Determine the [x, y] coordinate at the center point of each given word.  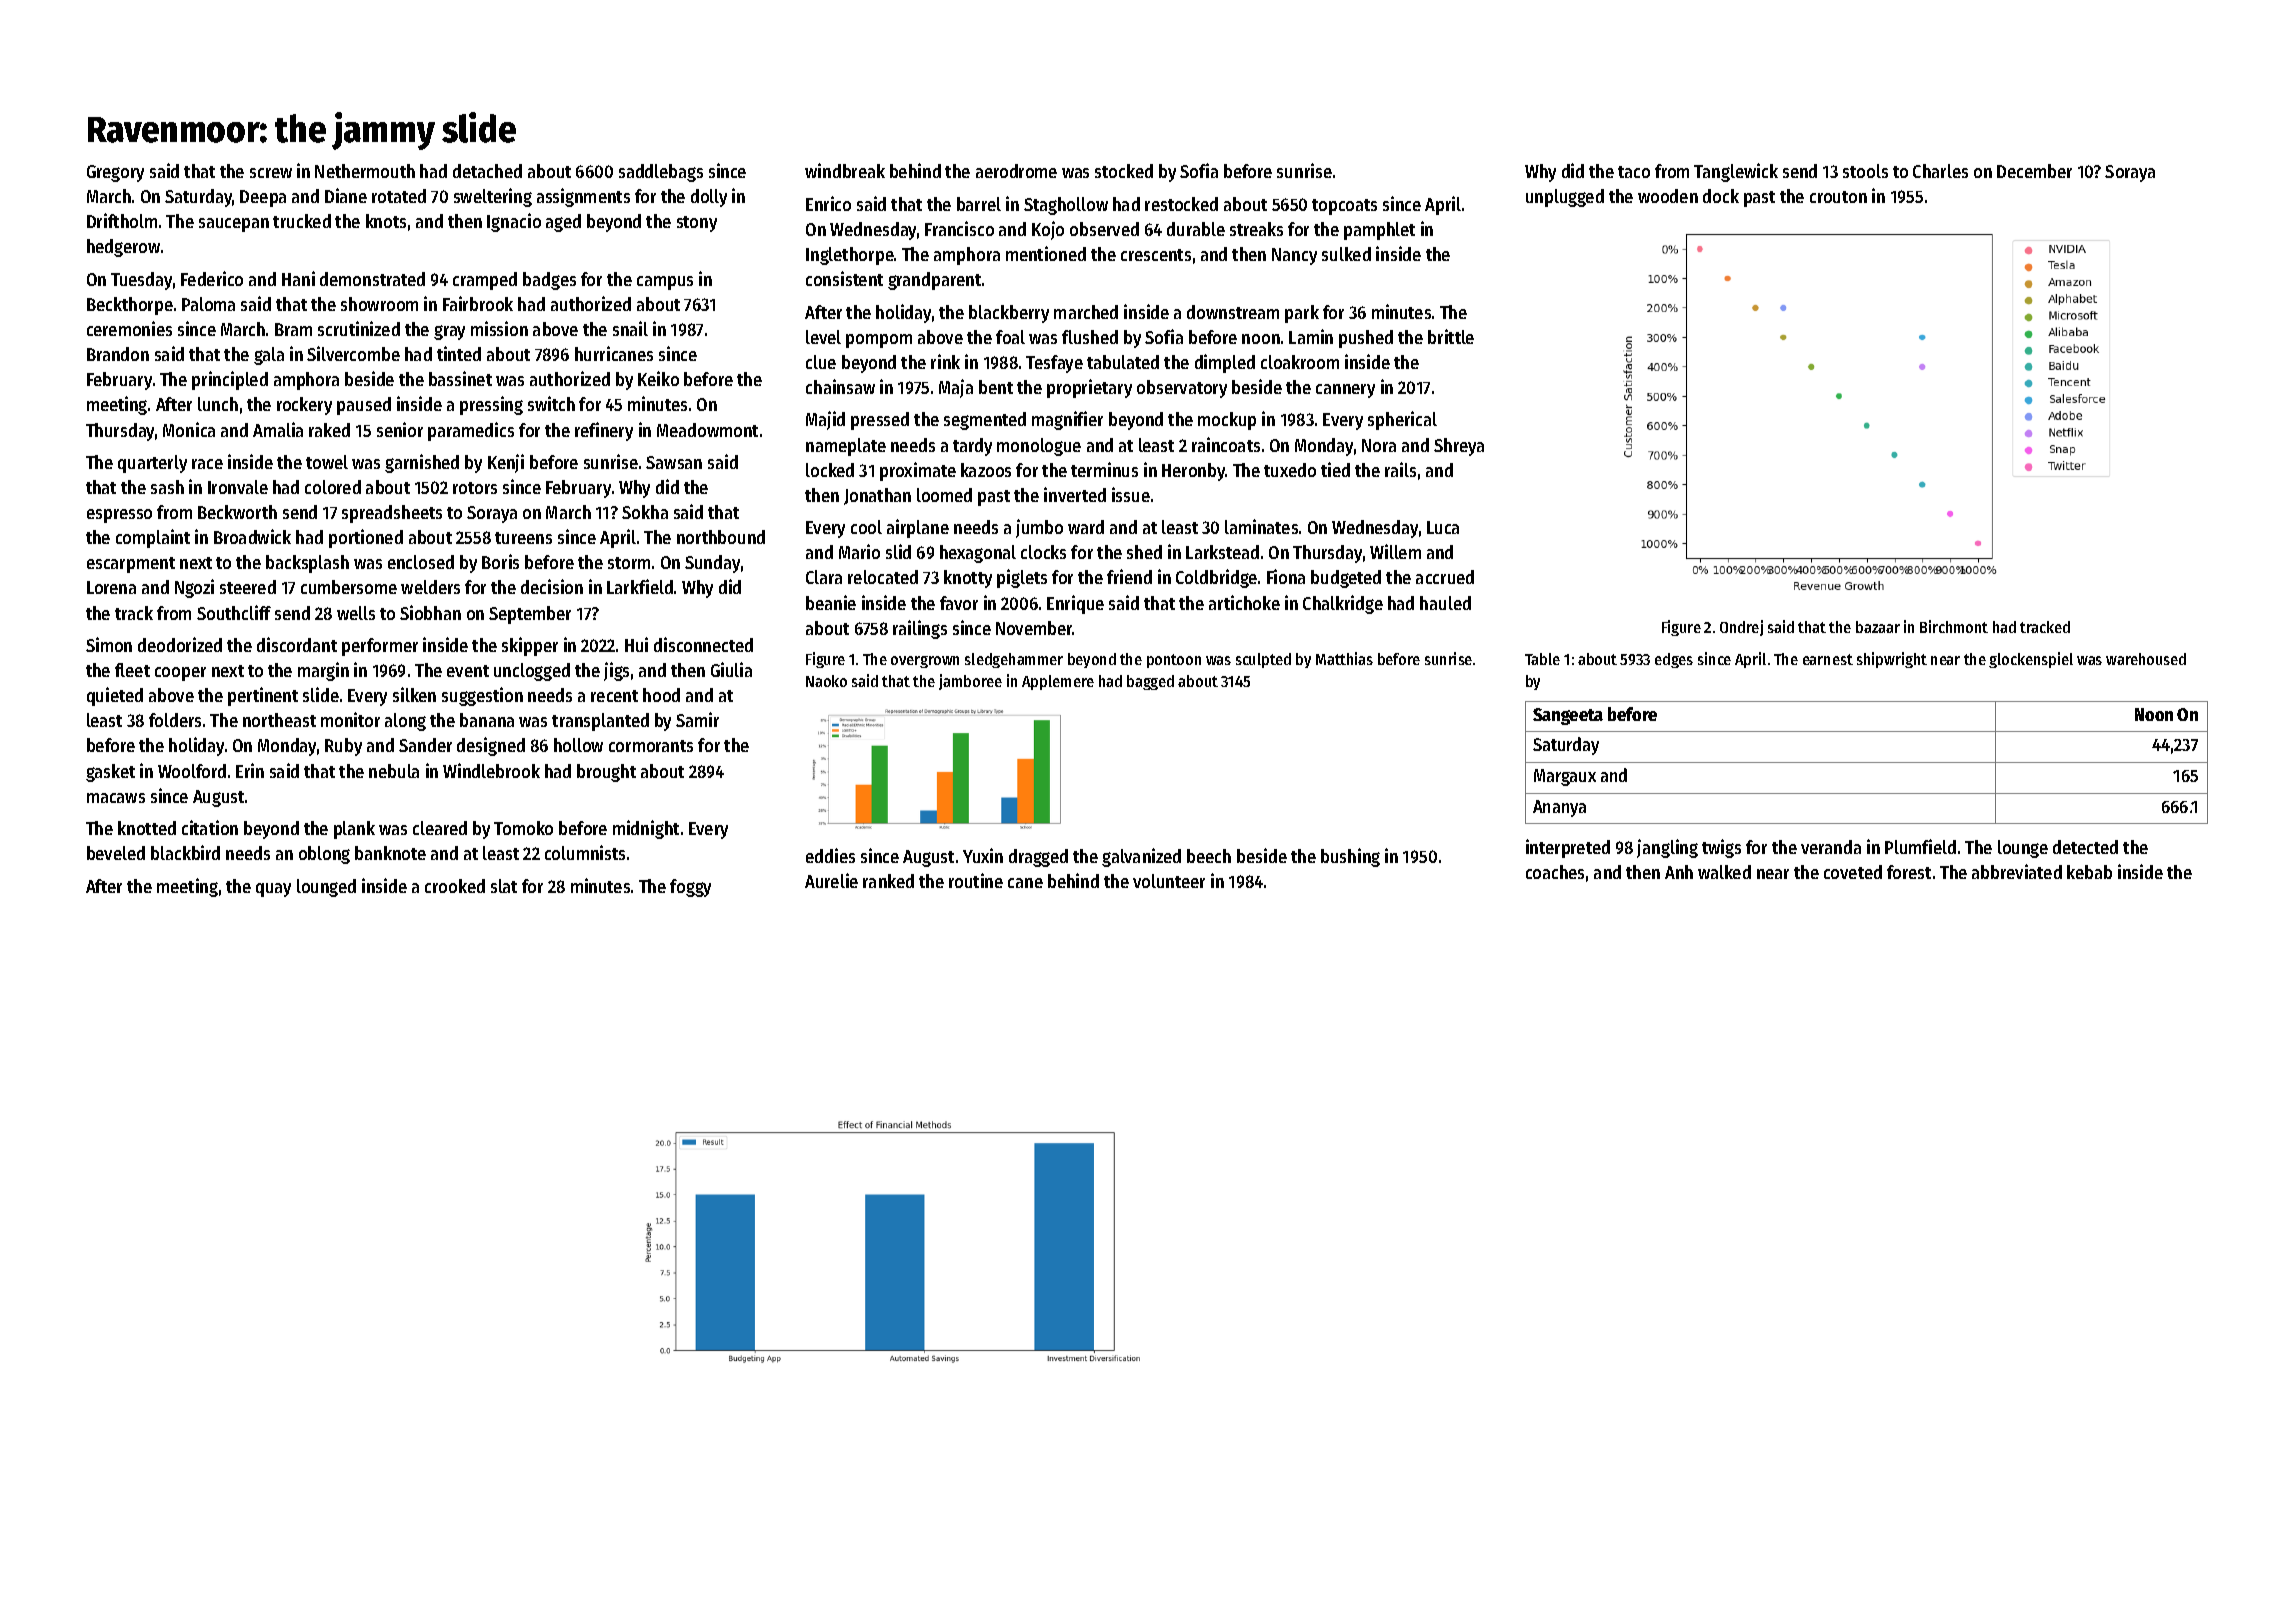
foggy [690, 888]
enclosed [421, 562]
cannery [1345, 391]
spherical [1402, 420]
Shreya [1459, 447]
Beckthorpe [130, 306]
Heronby [1194, 472]
